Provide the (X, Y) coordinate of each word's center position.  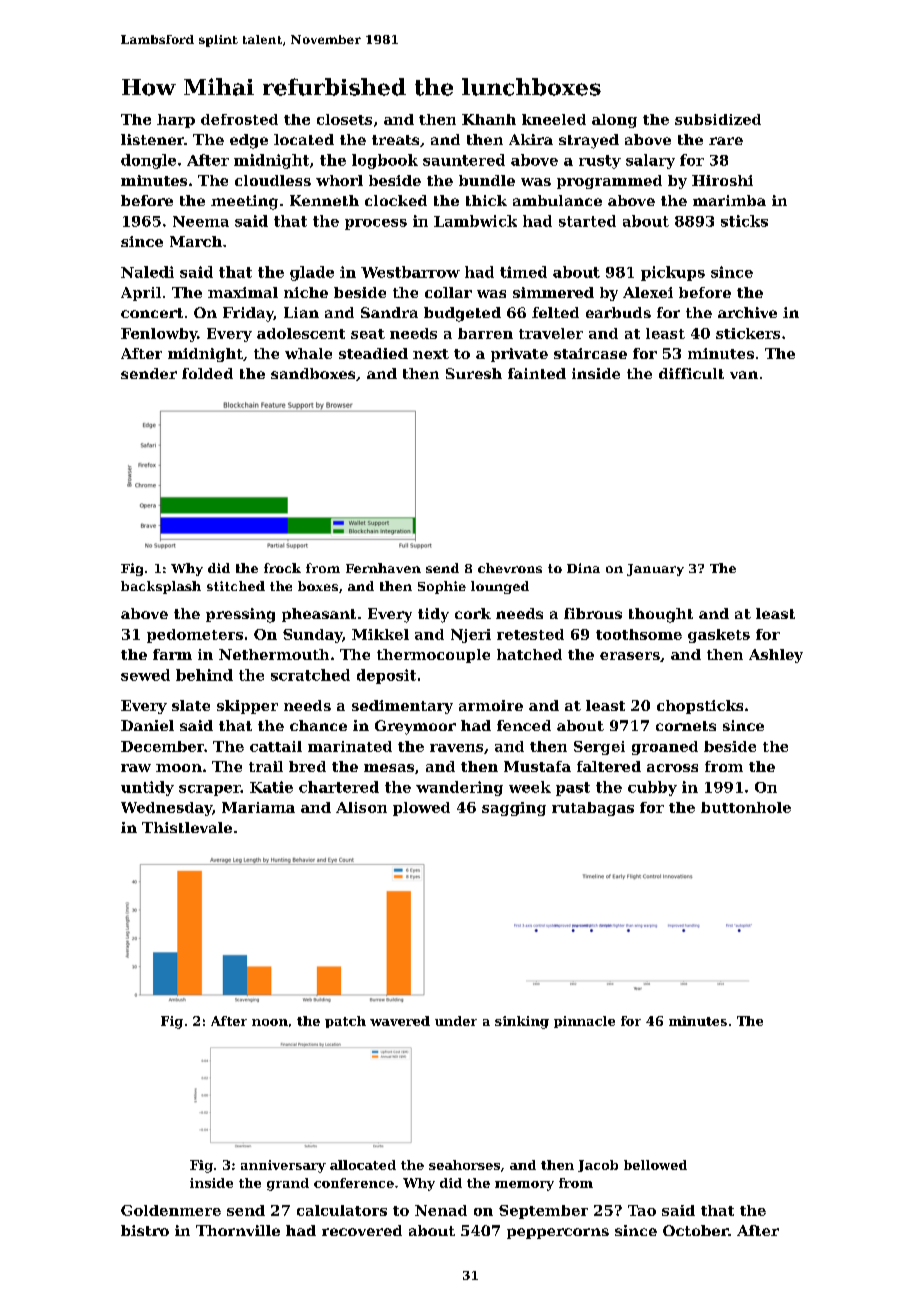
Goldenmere (171, 1210)
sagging (514, 809)
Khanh (489, 119)
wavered (400, 1021)
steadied (373, 353)
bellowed (655, 1165)
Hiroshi (722, 180)
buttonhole (746, 807)
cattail (276, 746)
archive (747, 312)
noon (270, 1022)
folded (207, 373)
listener (152, 139)
